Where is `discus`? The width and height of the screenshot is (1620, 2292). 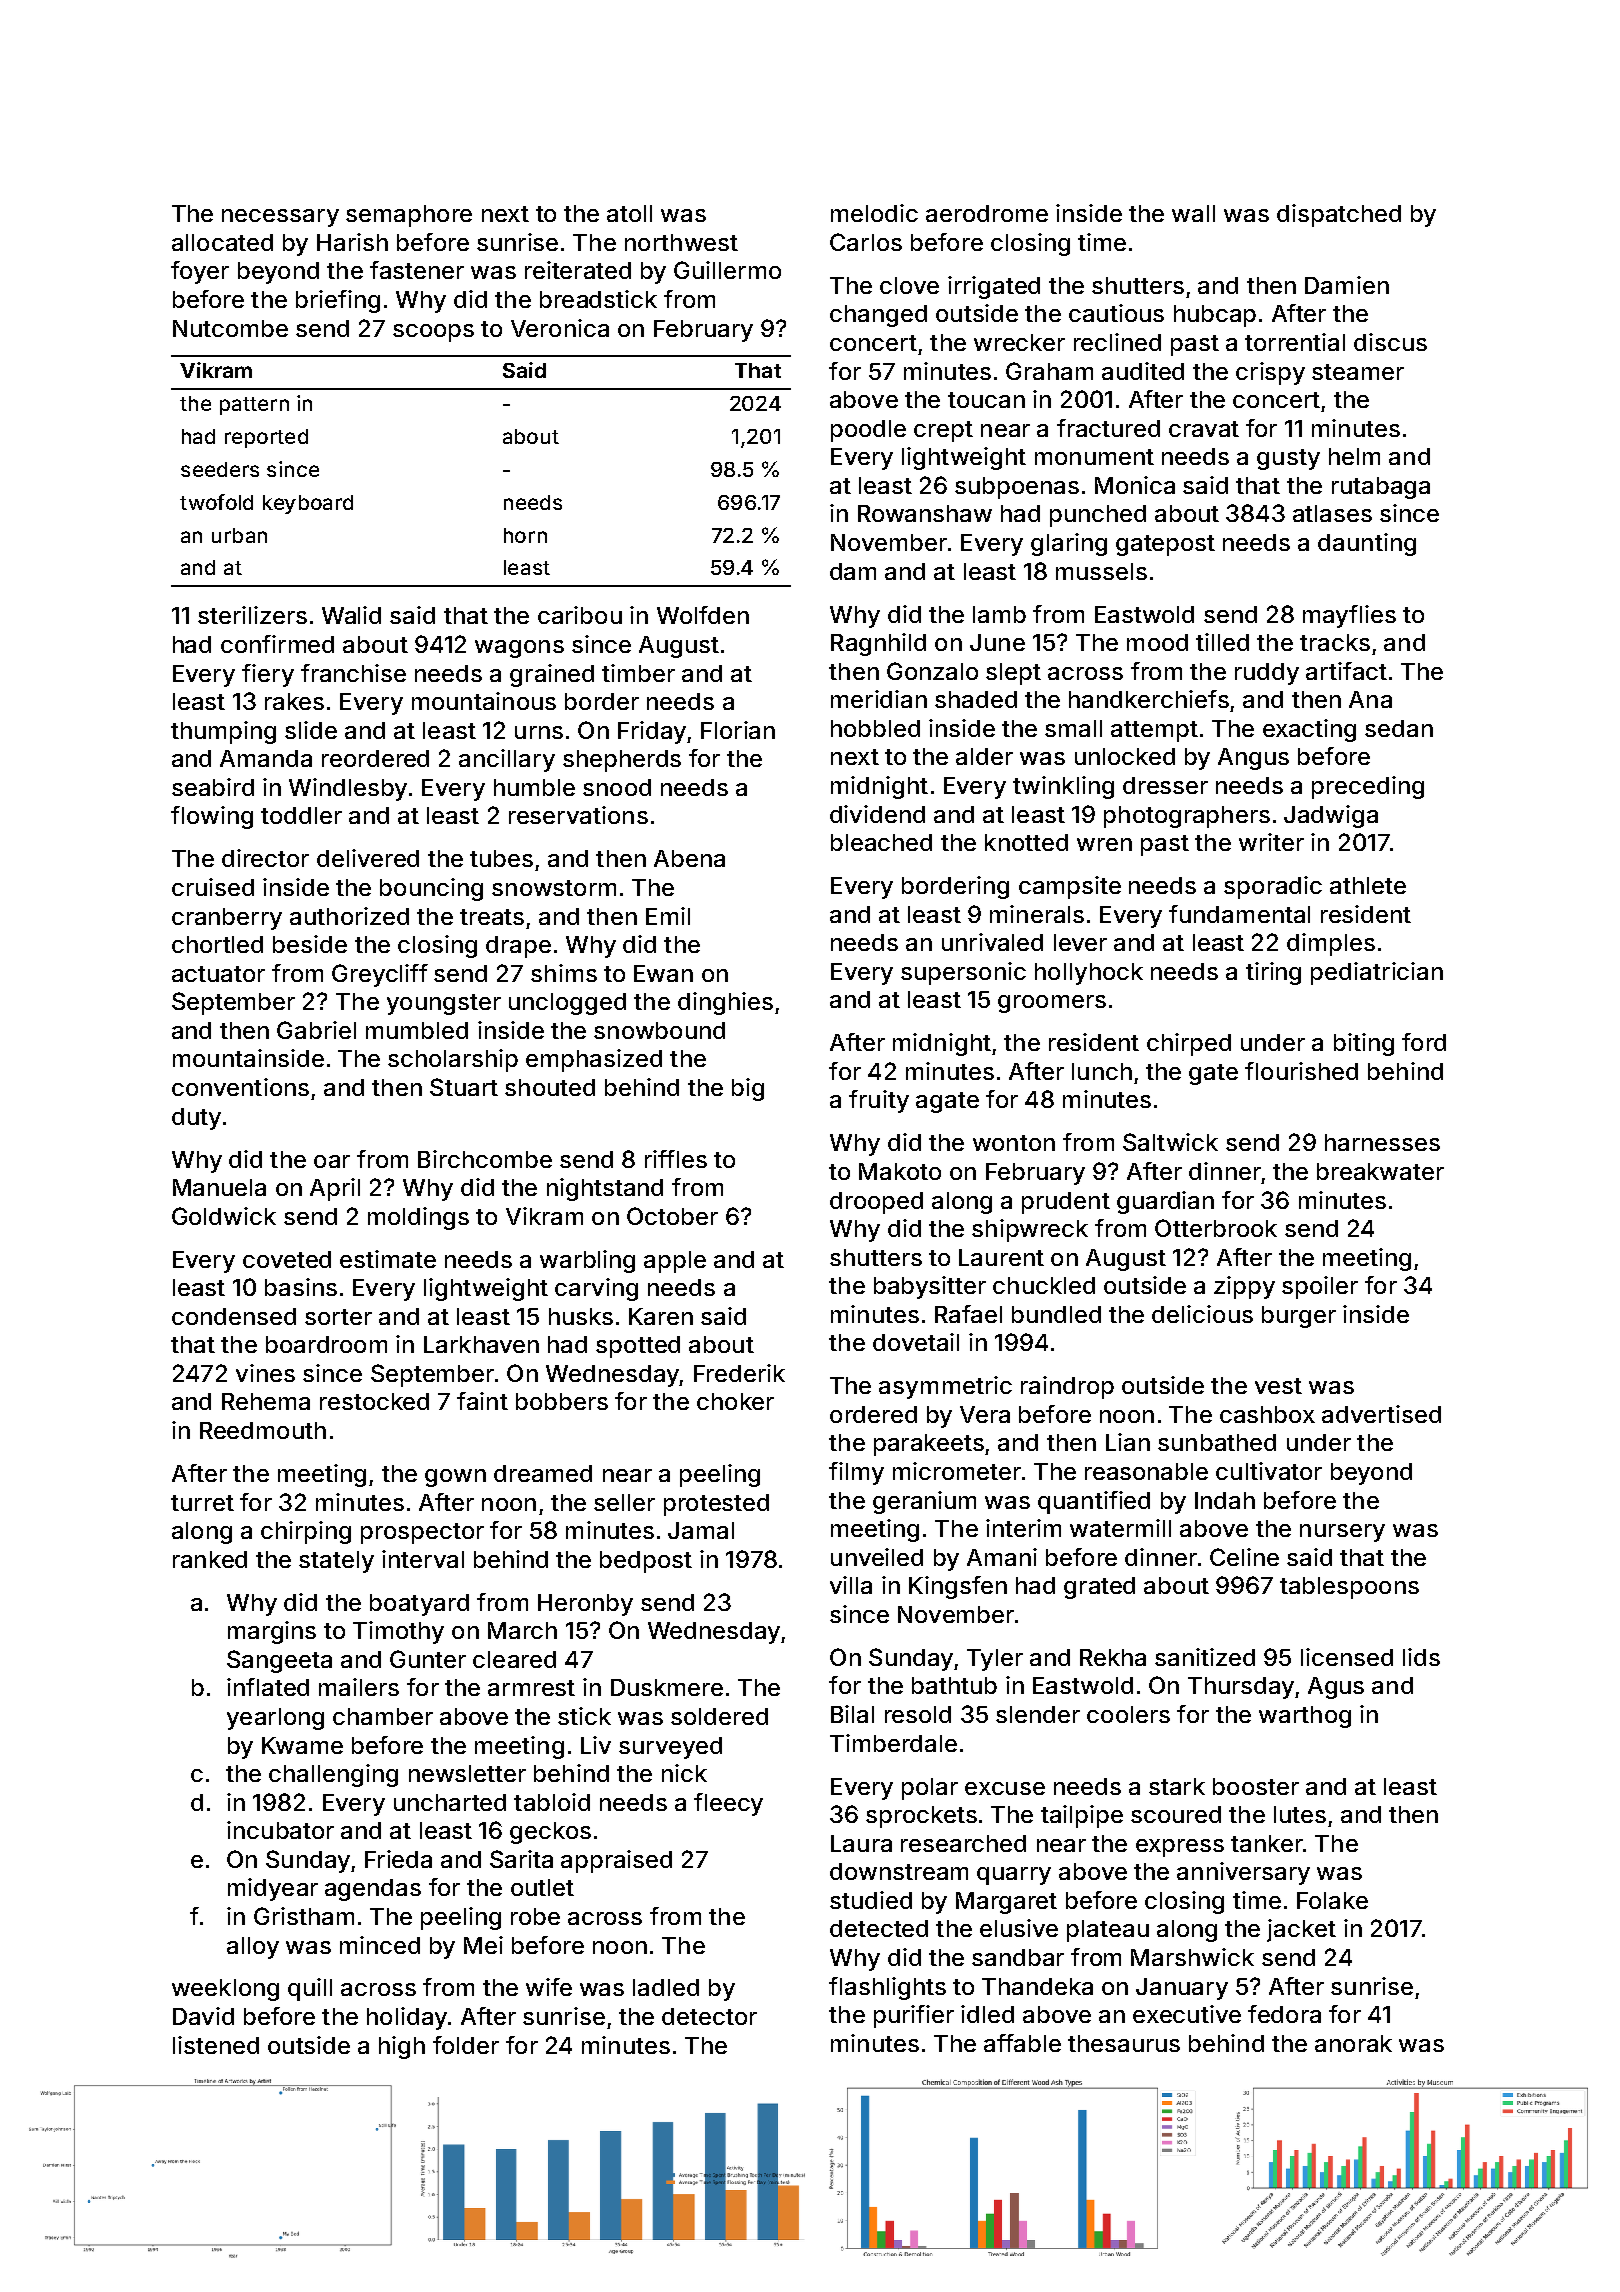 discus is located at coordinates (1390, 342).
